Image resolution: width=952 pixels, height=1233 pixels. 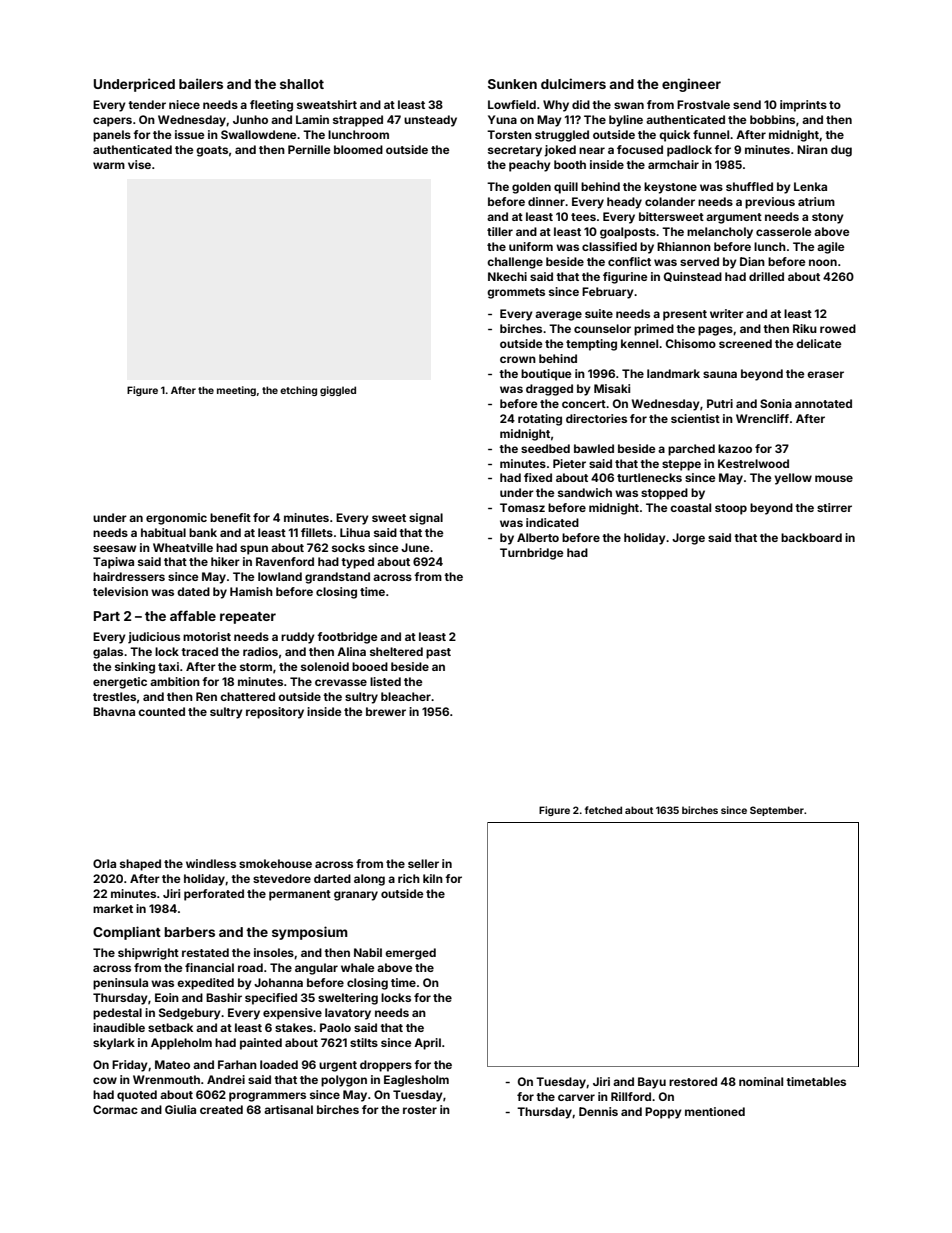 What do you see at coordinates (282, 878) in the screenshot?
I see `stevedore` at bounding box center [282, 878].
